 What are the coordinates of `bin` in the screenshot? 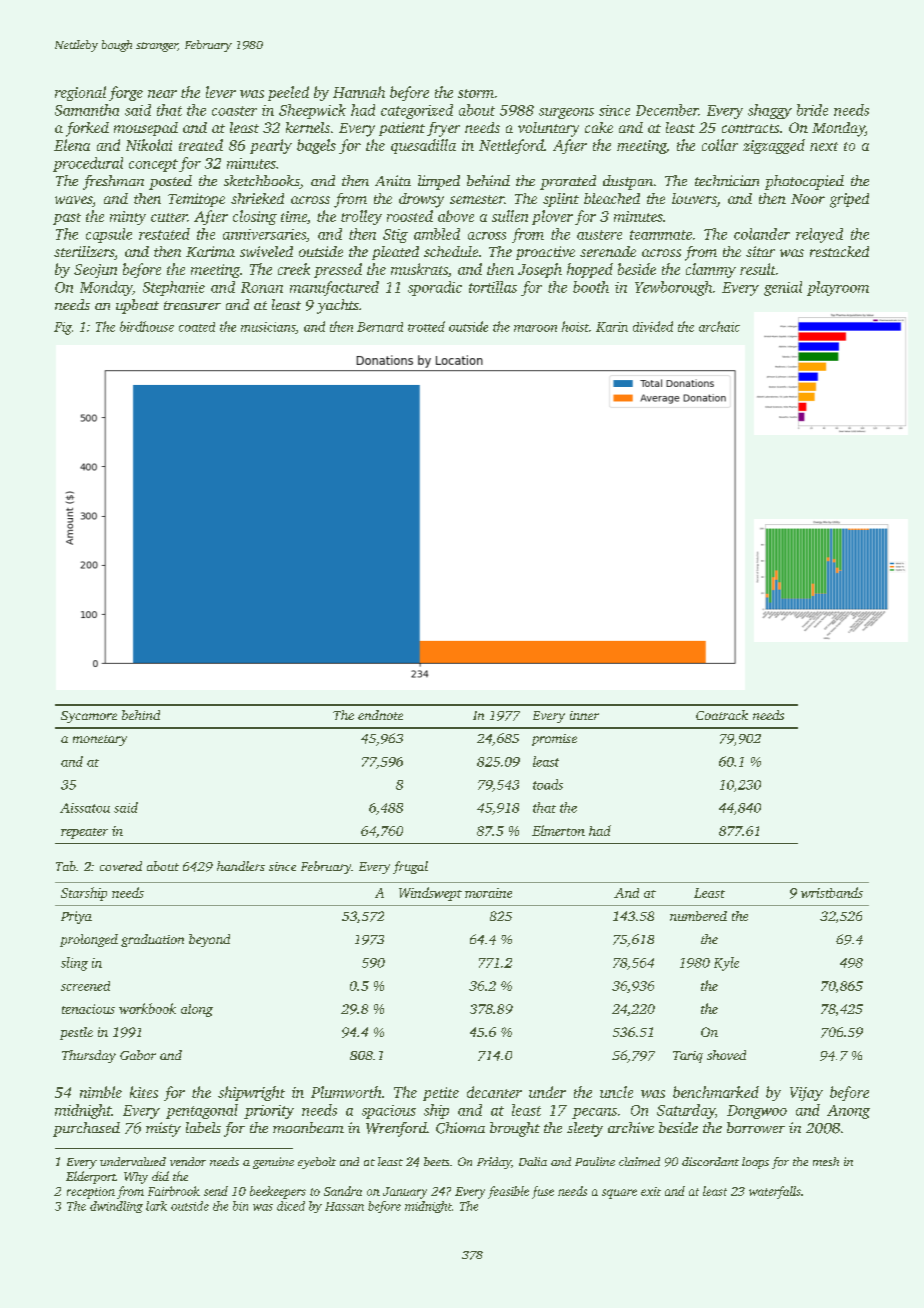 It's located at (240, 1206).
